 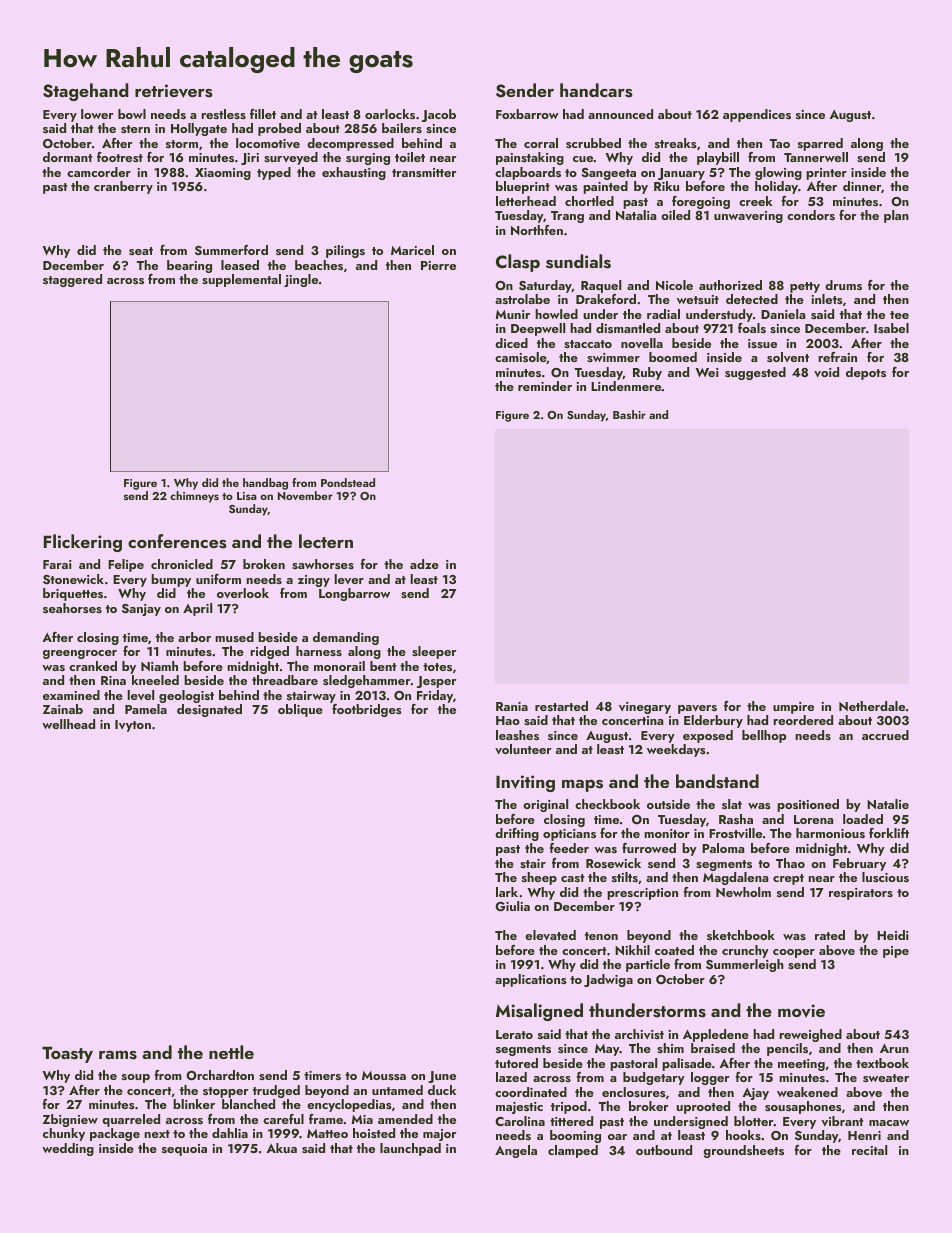 What do you see at coordinates (240, 265) in the screenshot?
I see `leased` at bounding box center [240, 265].
